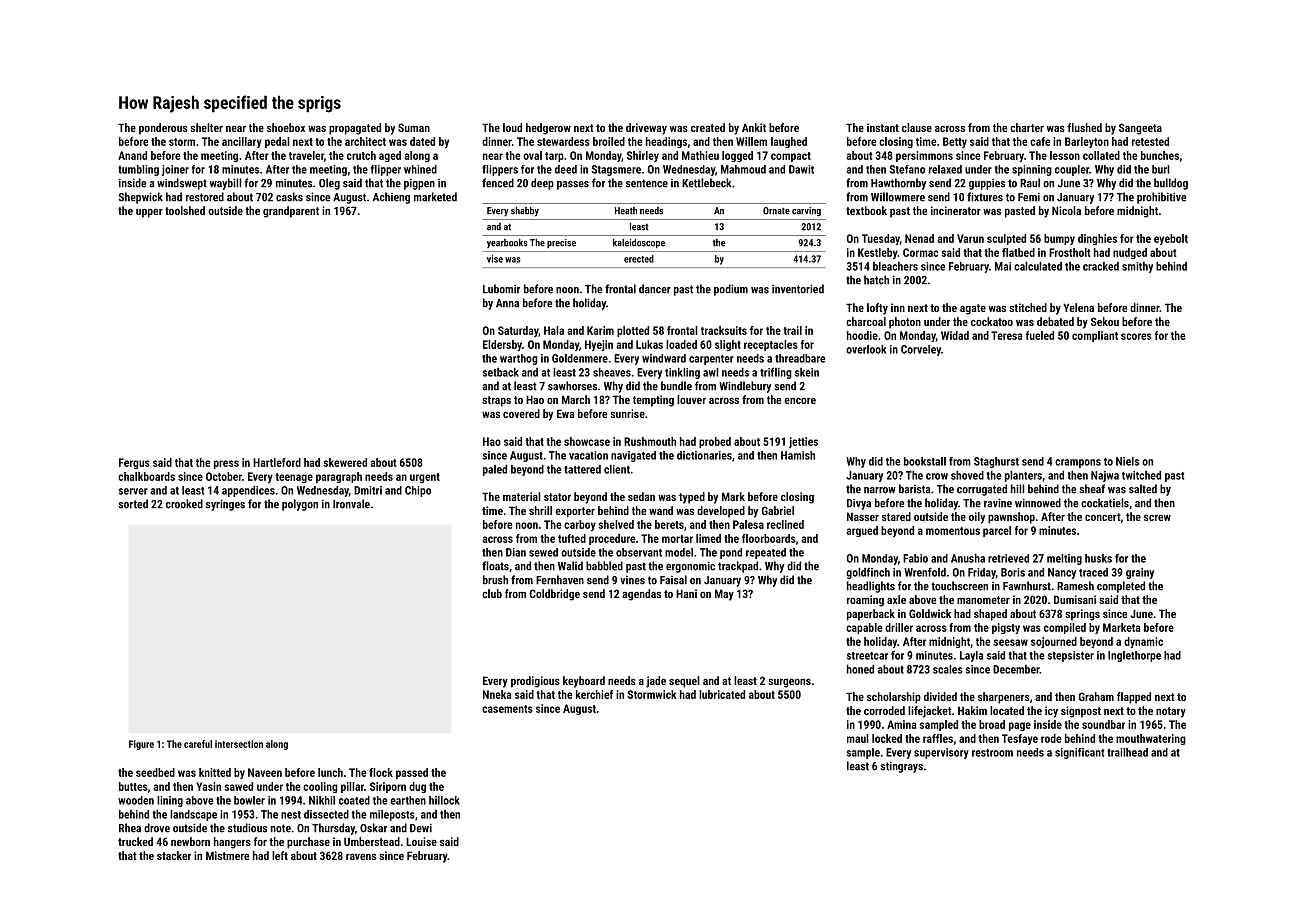  Describe the element at coordinates (646, 129) in the screenshot. I see `driveway` at that location.
